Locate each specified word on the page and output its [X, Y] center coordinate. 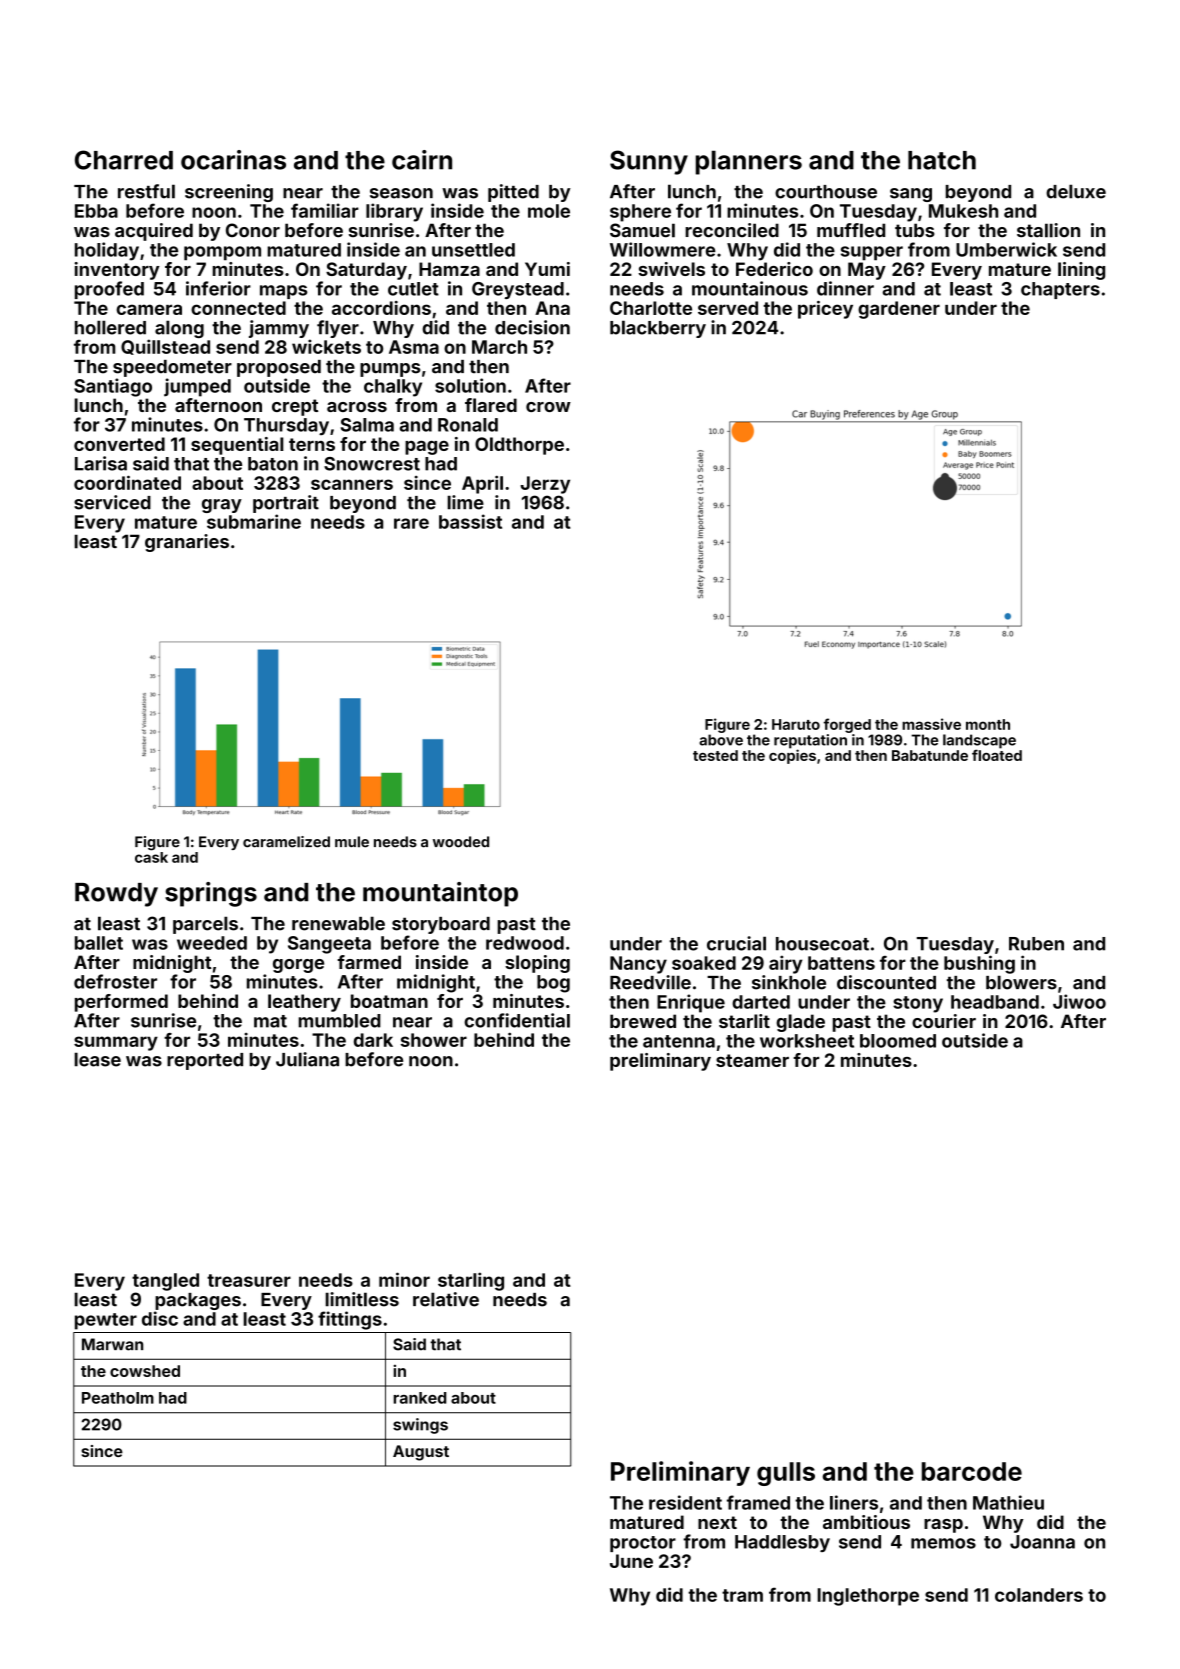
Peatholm [118, 1398]
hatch [942, 160]
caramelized [286, 842]
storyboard [441, 925]
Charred [124, 160]
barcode [972, 1471]
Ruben [1036, 944]
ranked [419, 1398]
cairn [422, 160]
